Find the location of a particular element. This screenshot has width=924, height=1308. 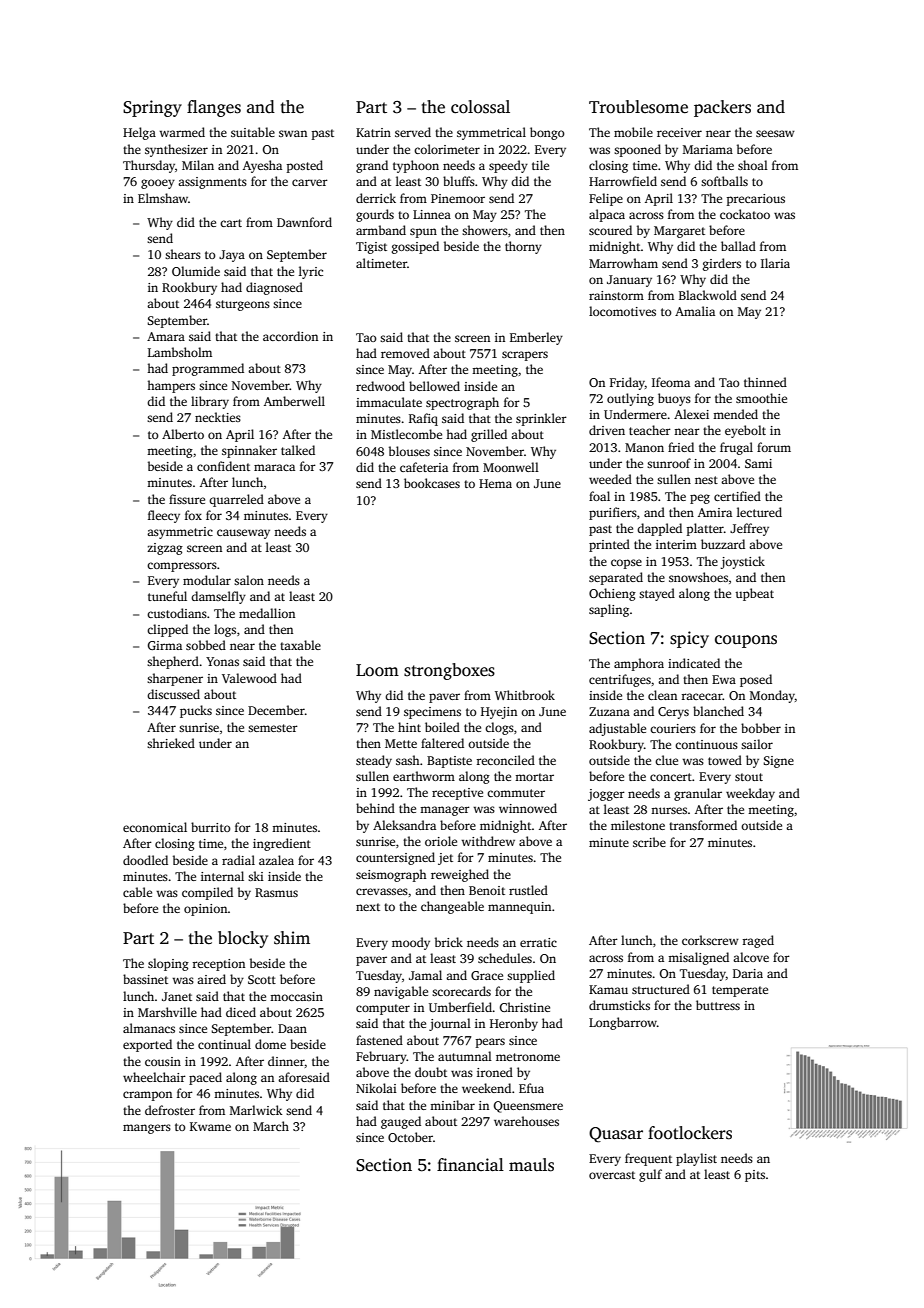

Amberwell is located at coordinates (294, 401).
